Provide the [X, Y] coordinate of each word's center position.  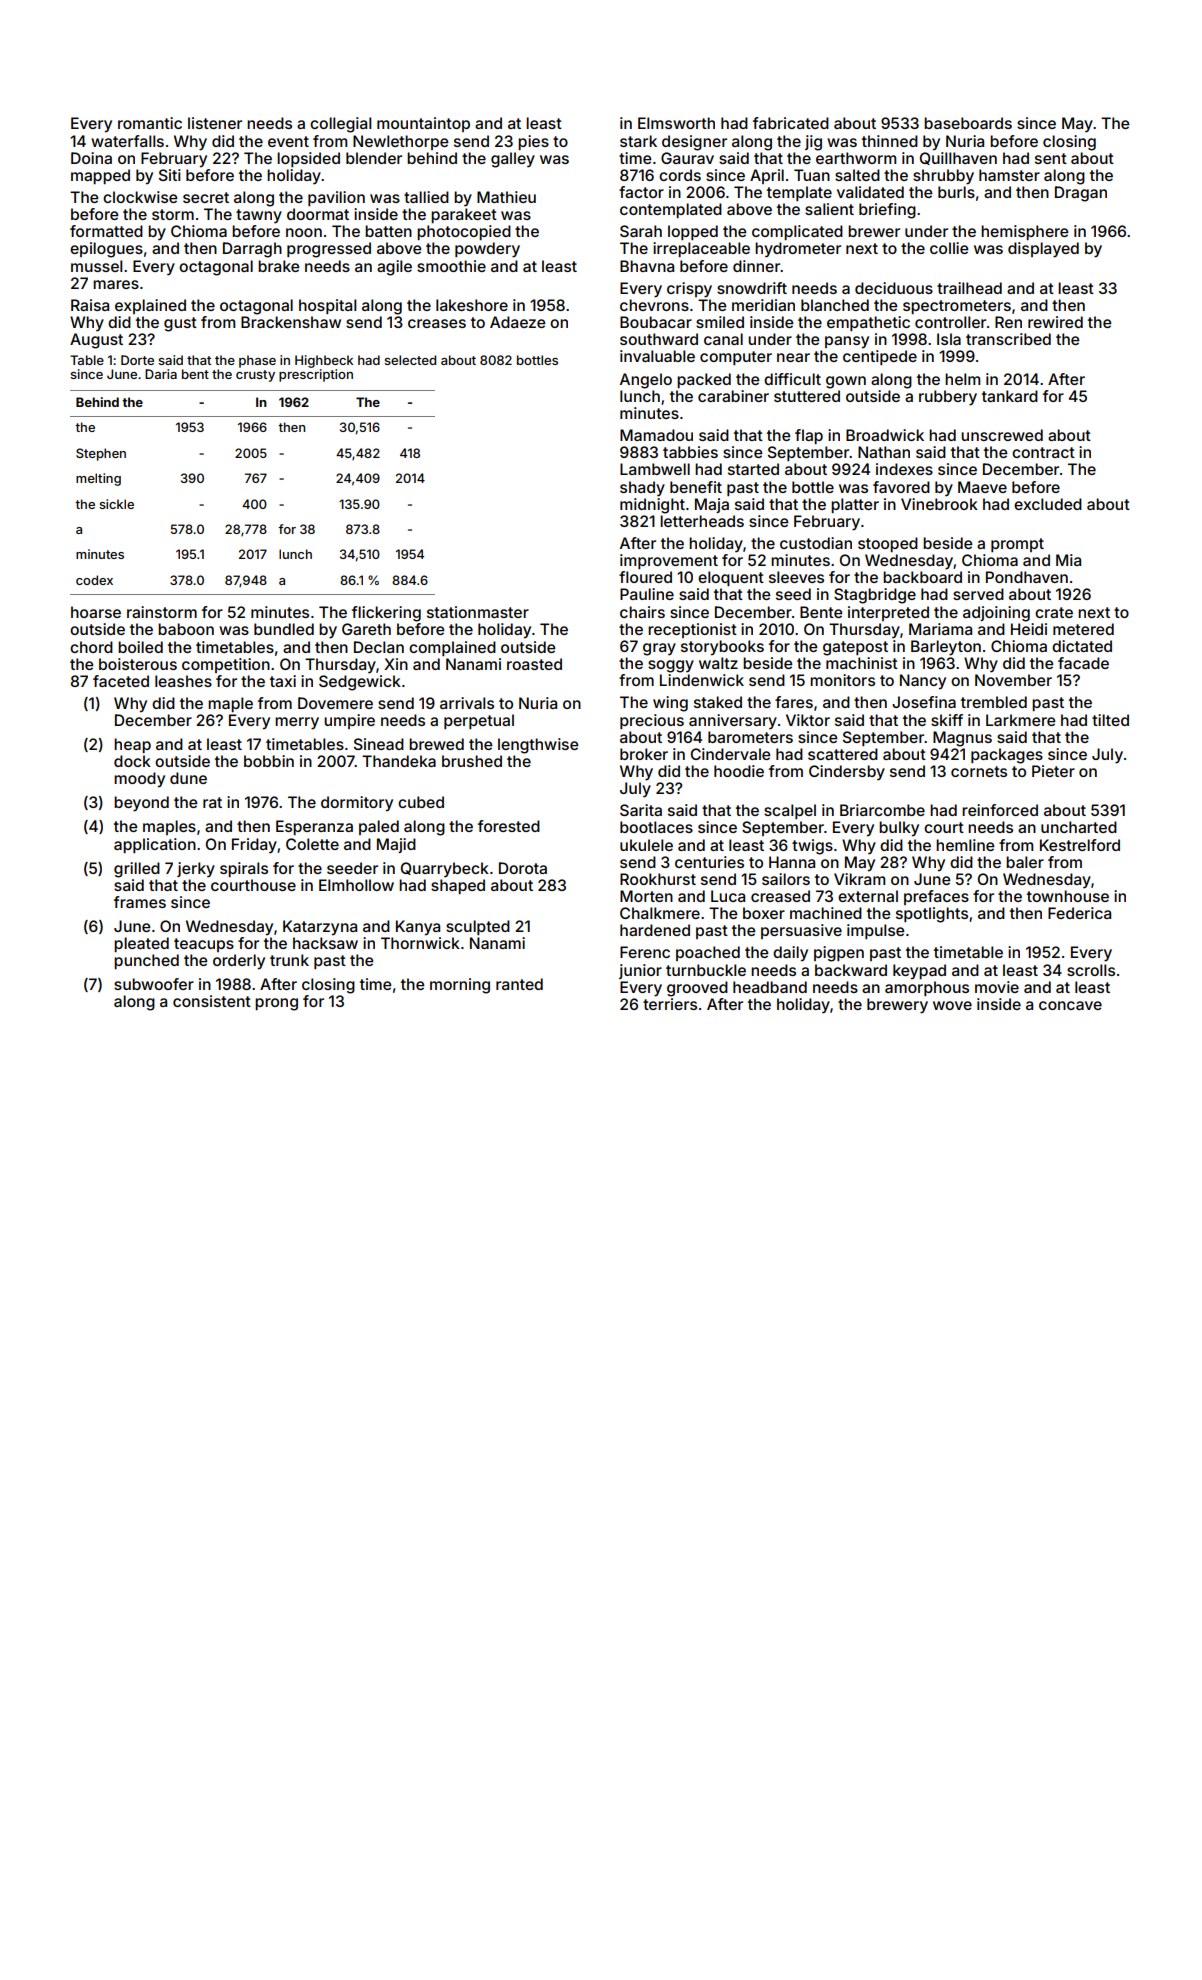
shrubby [943, 177]
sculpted [478, 927]
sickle [116, 504]
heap [132, 745]
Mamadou [656, 435]
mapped [100, 176]
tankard [1010, 396]
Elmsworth [676, 123]
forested [509, 826]
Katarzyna [320, 928]
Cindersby [847, 773]
